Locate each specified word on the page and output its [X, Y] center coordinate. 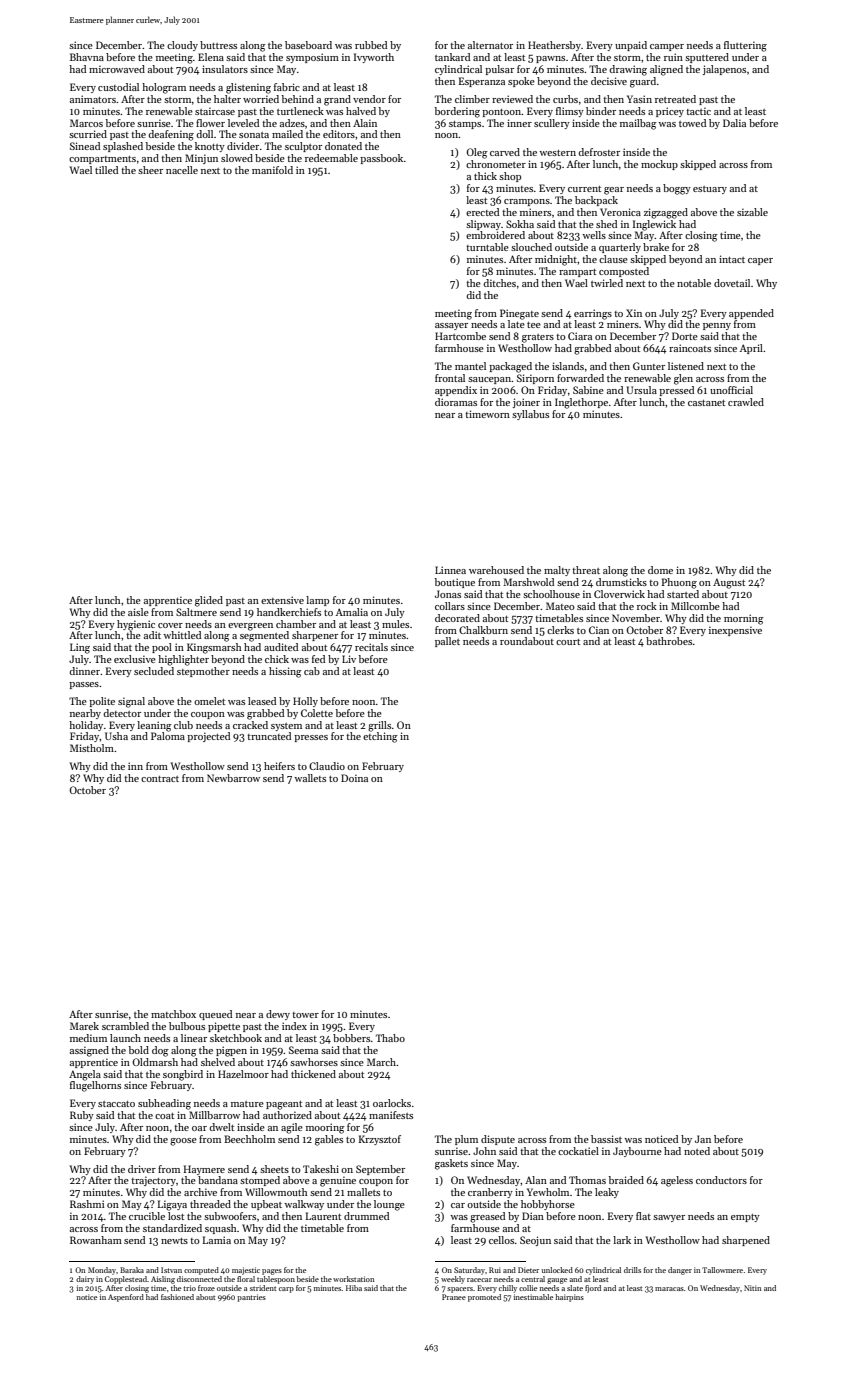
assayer [451, 326]
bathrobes [669, 641]
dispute [498, 1140]
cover [170, 625]
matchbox [173, 1014]
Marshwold [528, 582]
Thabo [390, 1038]
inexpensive [735, 631]
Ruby [82, 1116]
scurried [88, 134]
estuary [710, 190]
